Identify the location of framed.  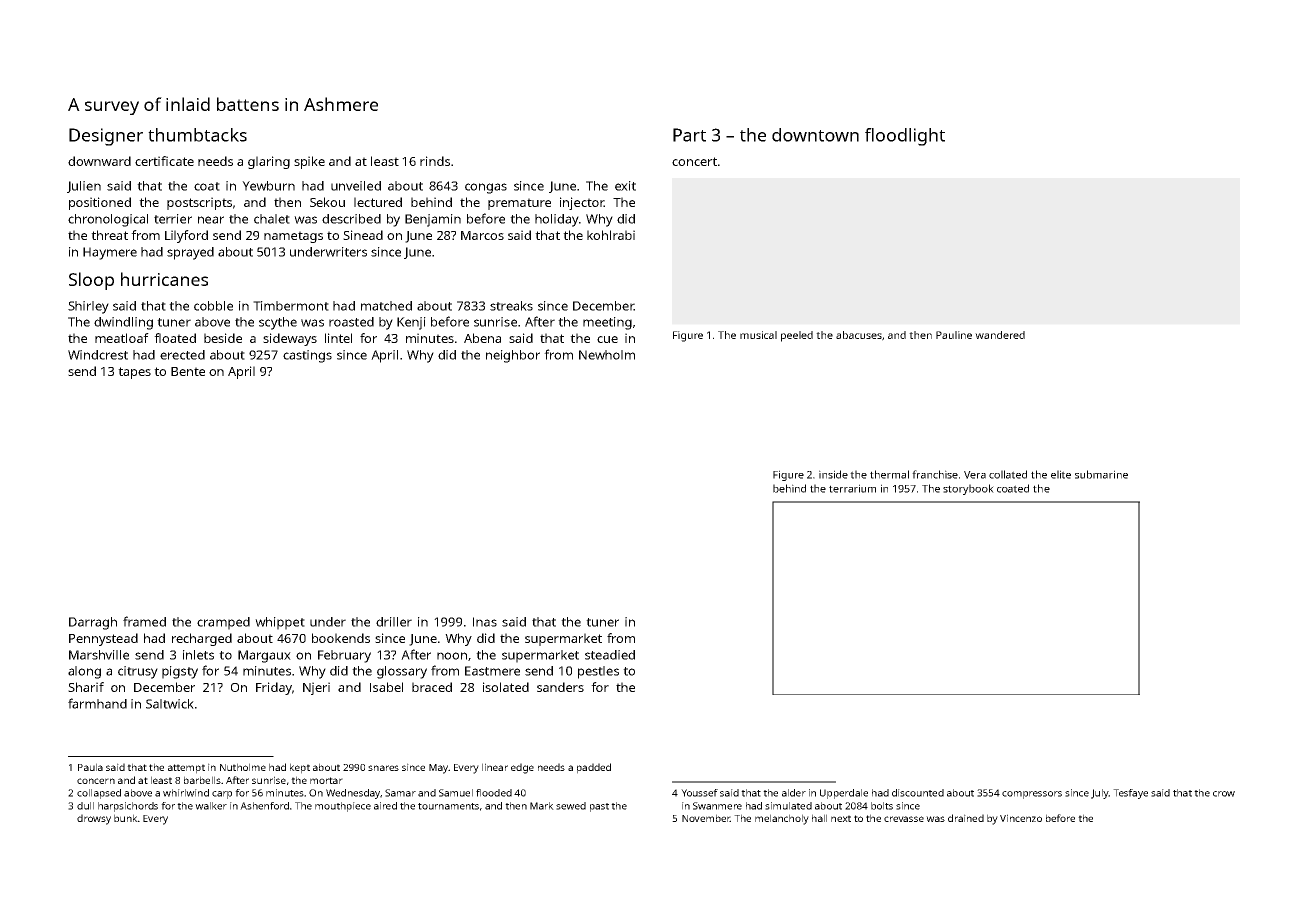
(144, 621).
